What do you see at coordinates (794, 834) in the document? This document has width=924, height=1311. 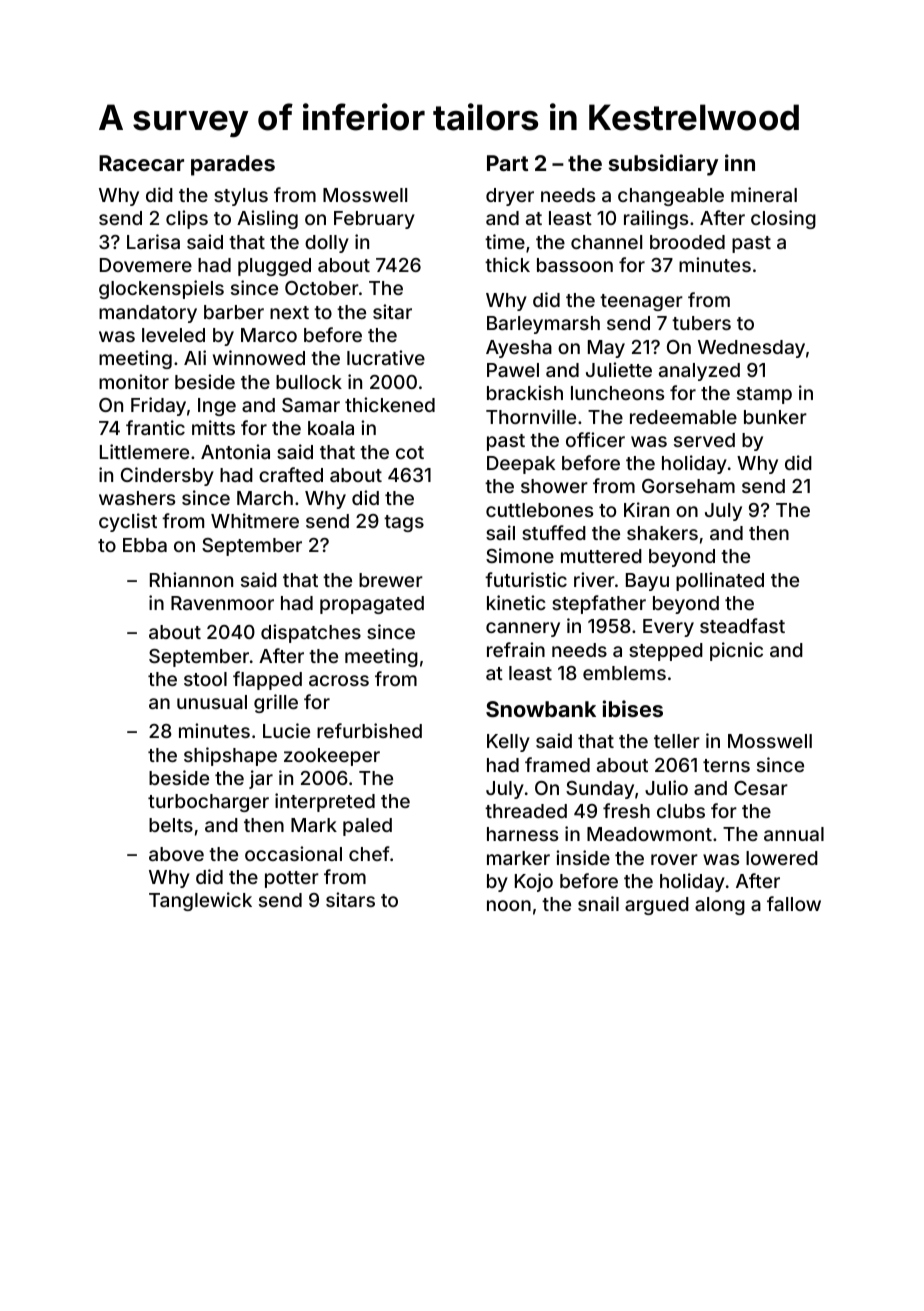 I see `annual` at bounding box center [794, 834].
